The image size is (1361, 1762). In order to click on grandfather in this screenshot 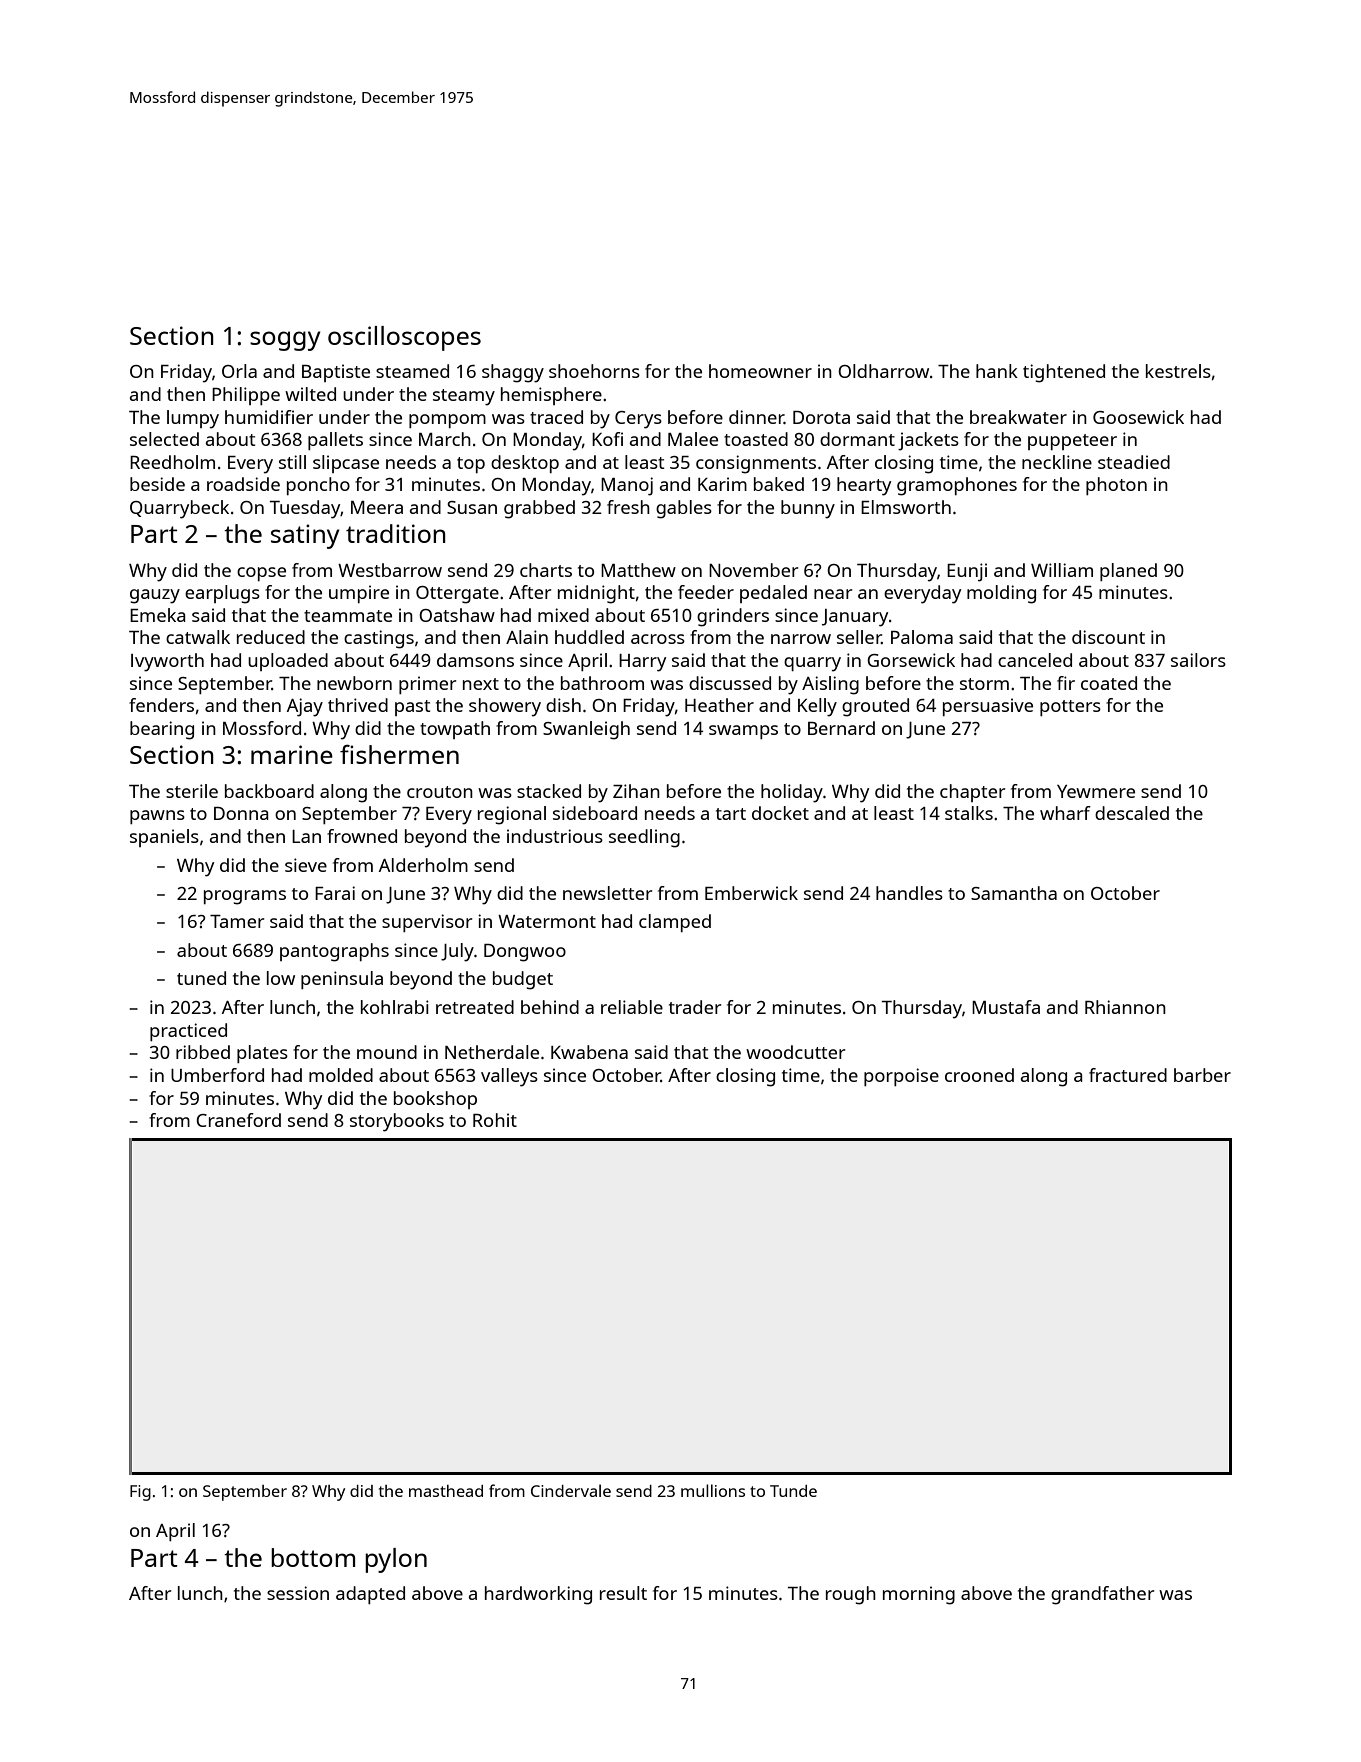, I will do `click(1102, 1595)`.
